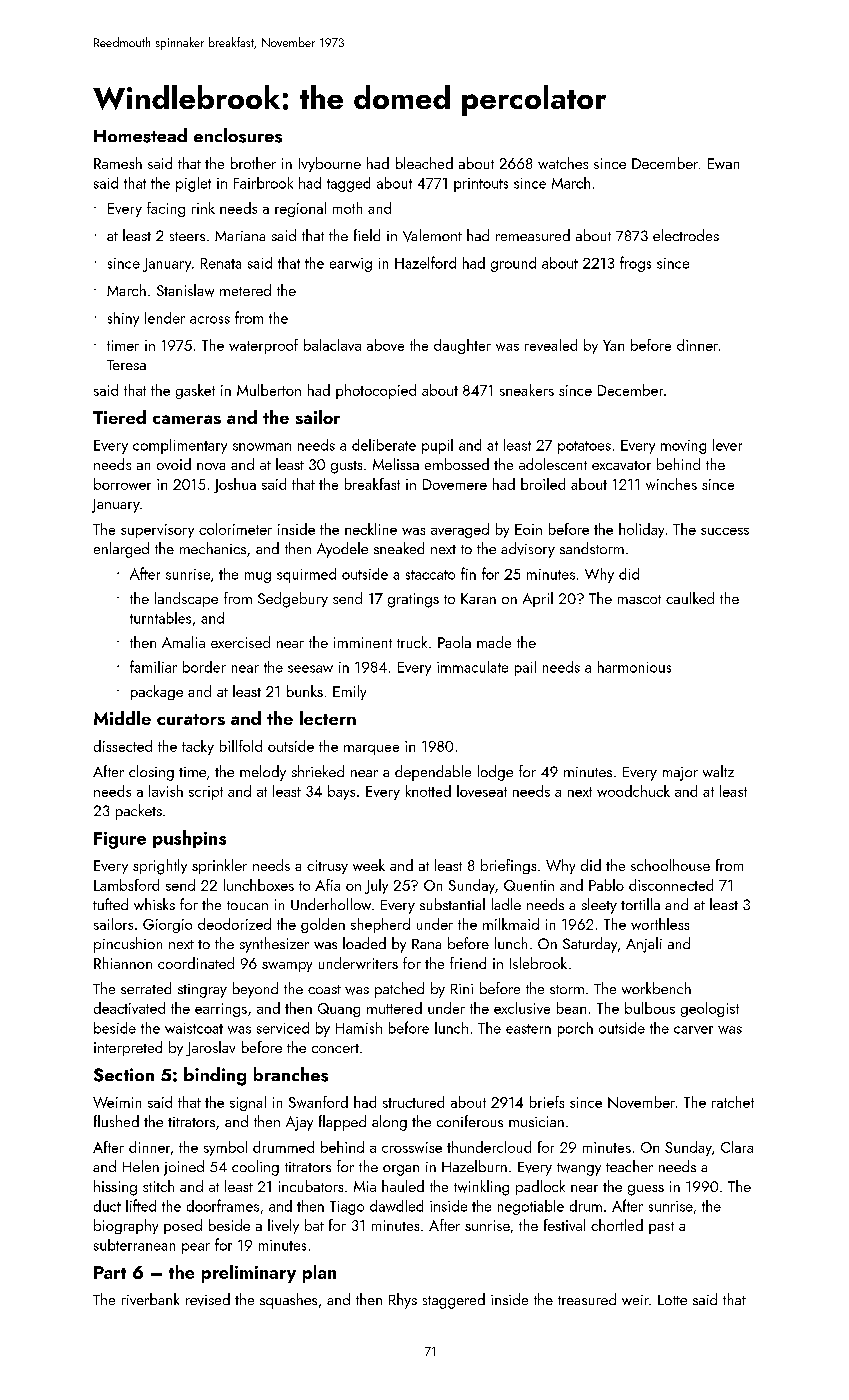 The width and height of the image is (849, 1400). I want to click on milkmaid, so click(511, 924).
